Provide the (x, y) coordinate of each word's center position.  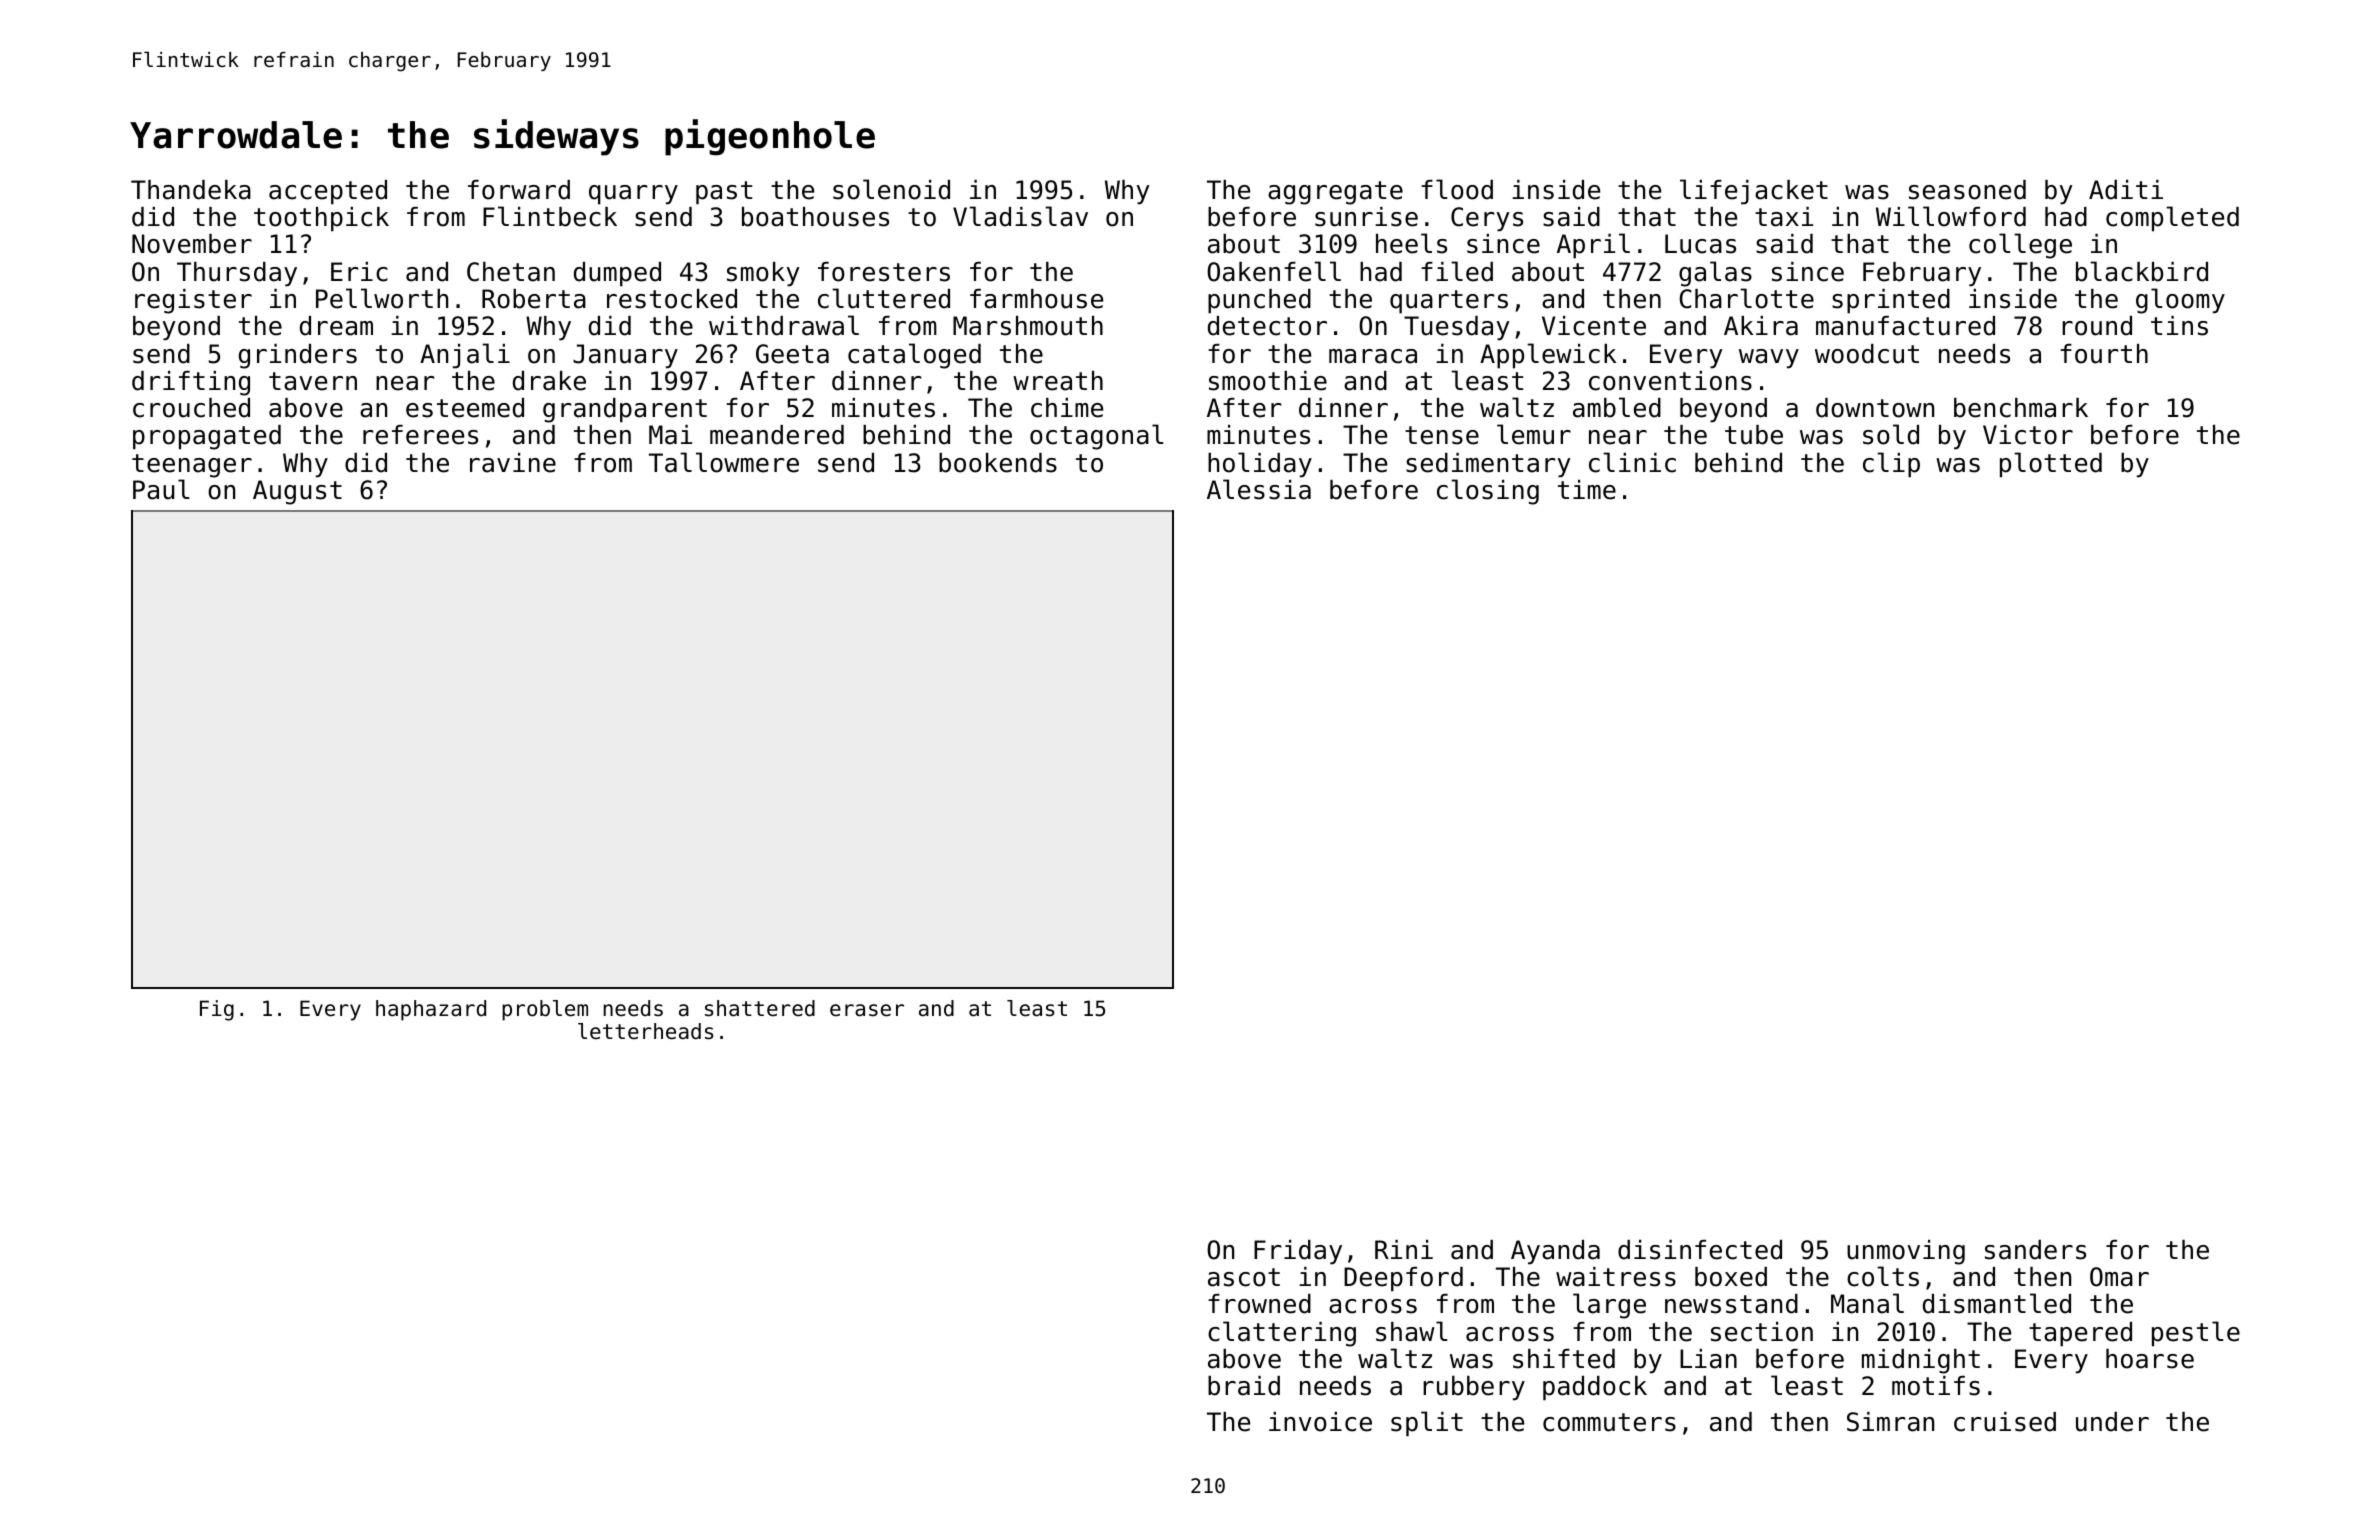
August (297, 492)
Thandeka (191, 190)
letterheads (646, 1031)
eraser (867, 1010)
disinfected (1700, 1250)
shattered (760, 1008)
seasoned (1967, 190)
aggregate (1335, 193)
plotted (2051, 465)
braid (1244, 1386)
